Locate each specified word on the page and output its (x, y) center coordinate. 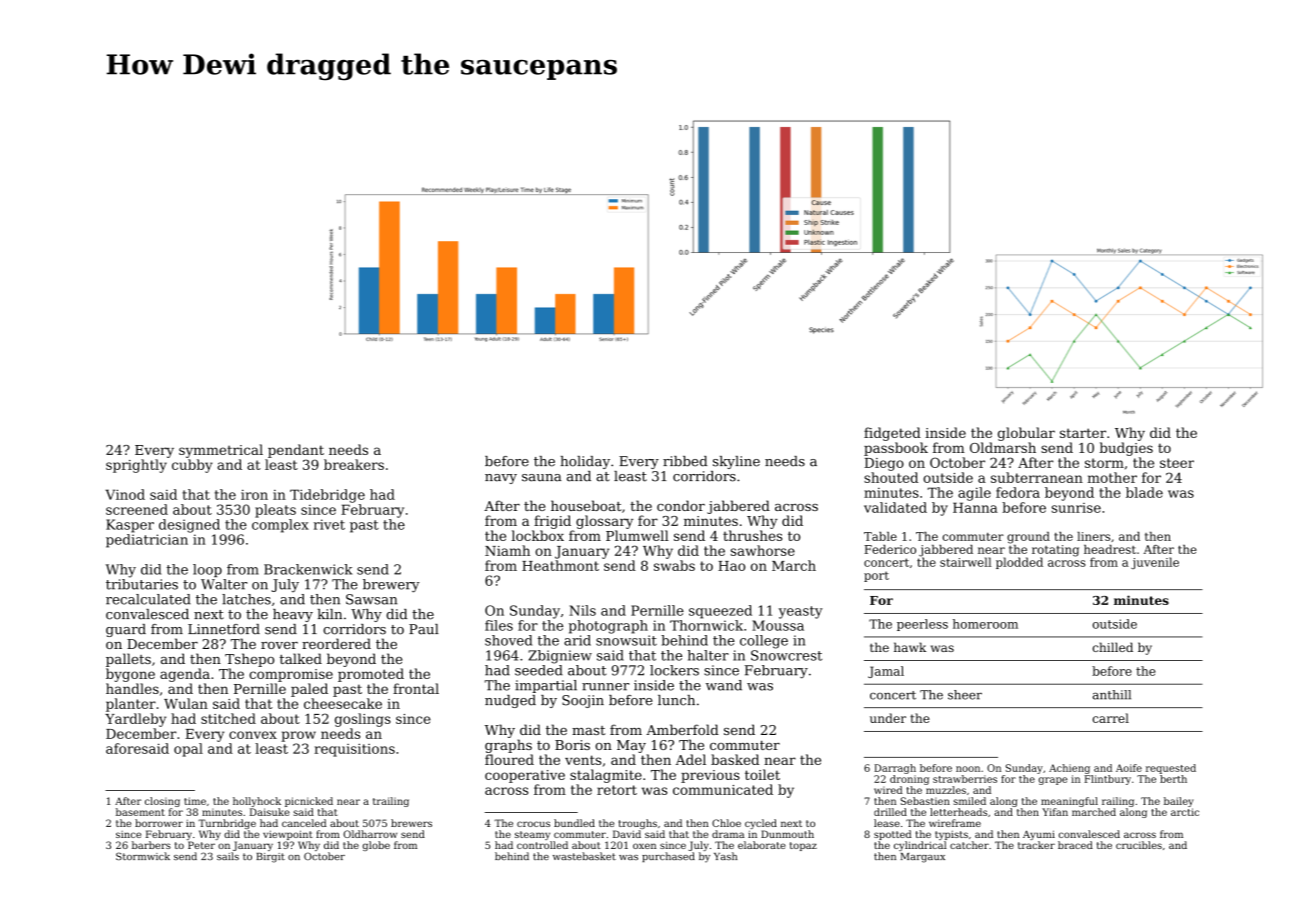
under (888, 718)
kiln (330, 614)
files (499, 625)
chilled (1113, 647)
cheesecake (343, 703)
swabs (674, 565)
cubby (192, 466)
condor (681, 505)
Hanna (975, 507)
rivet (329, 524)
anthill (1112, 695)
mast (588, 730)
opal (188, 750)
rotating (1055, 551)
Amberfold (682, 729)
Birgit (270, 858)
